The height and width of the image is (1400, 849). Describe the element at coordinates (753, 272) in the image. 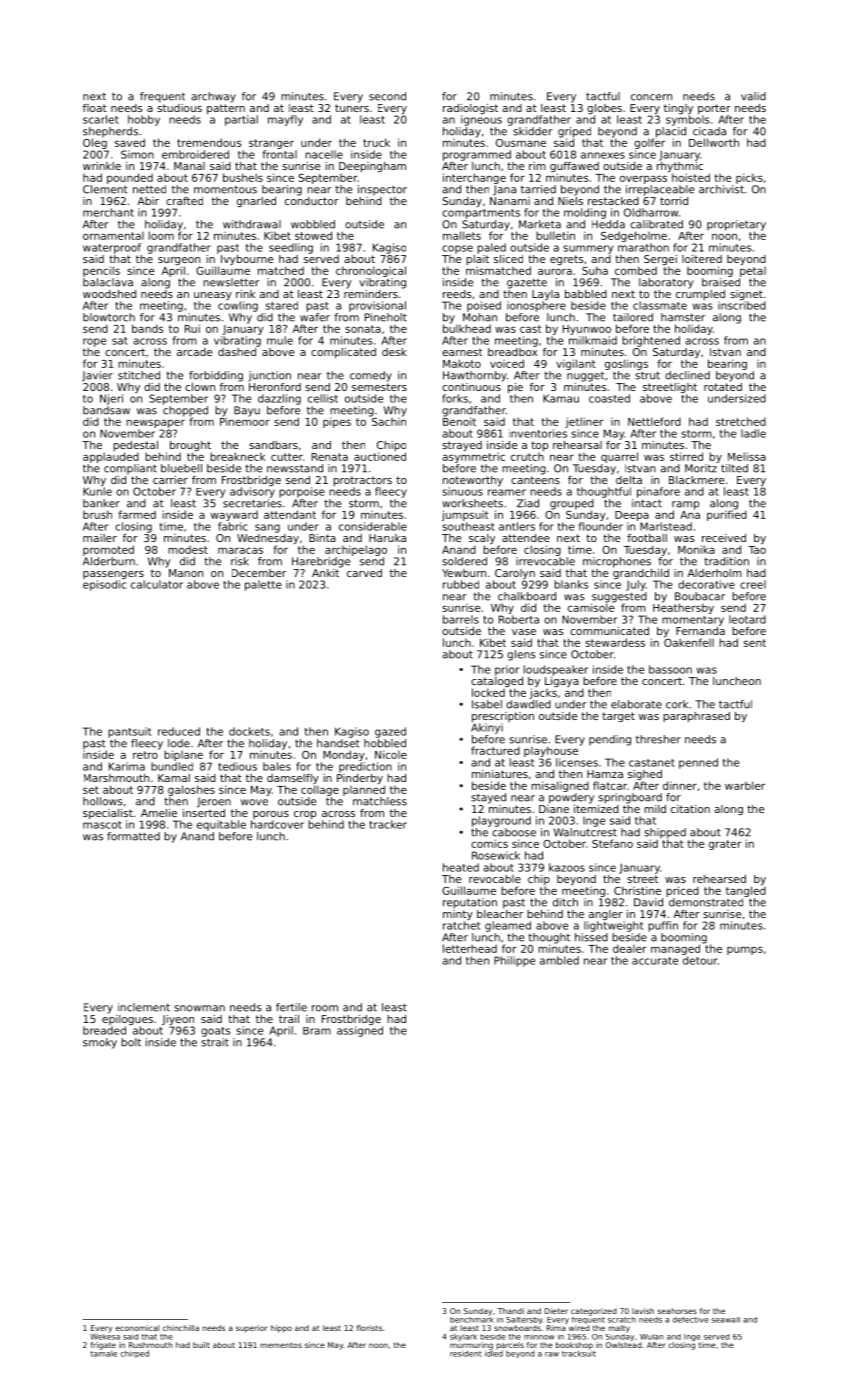

I see `petal` at that location.
